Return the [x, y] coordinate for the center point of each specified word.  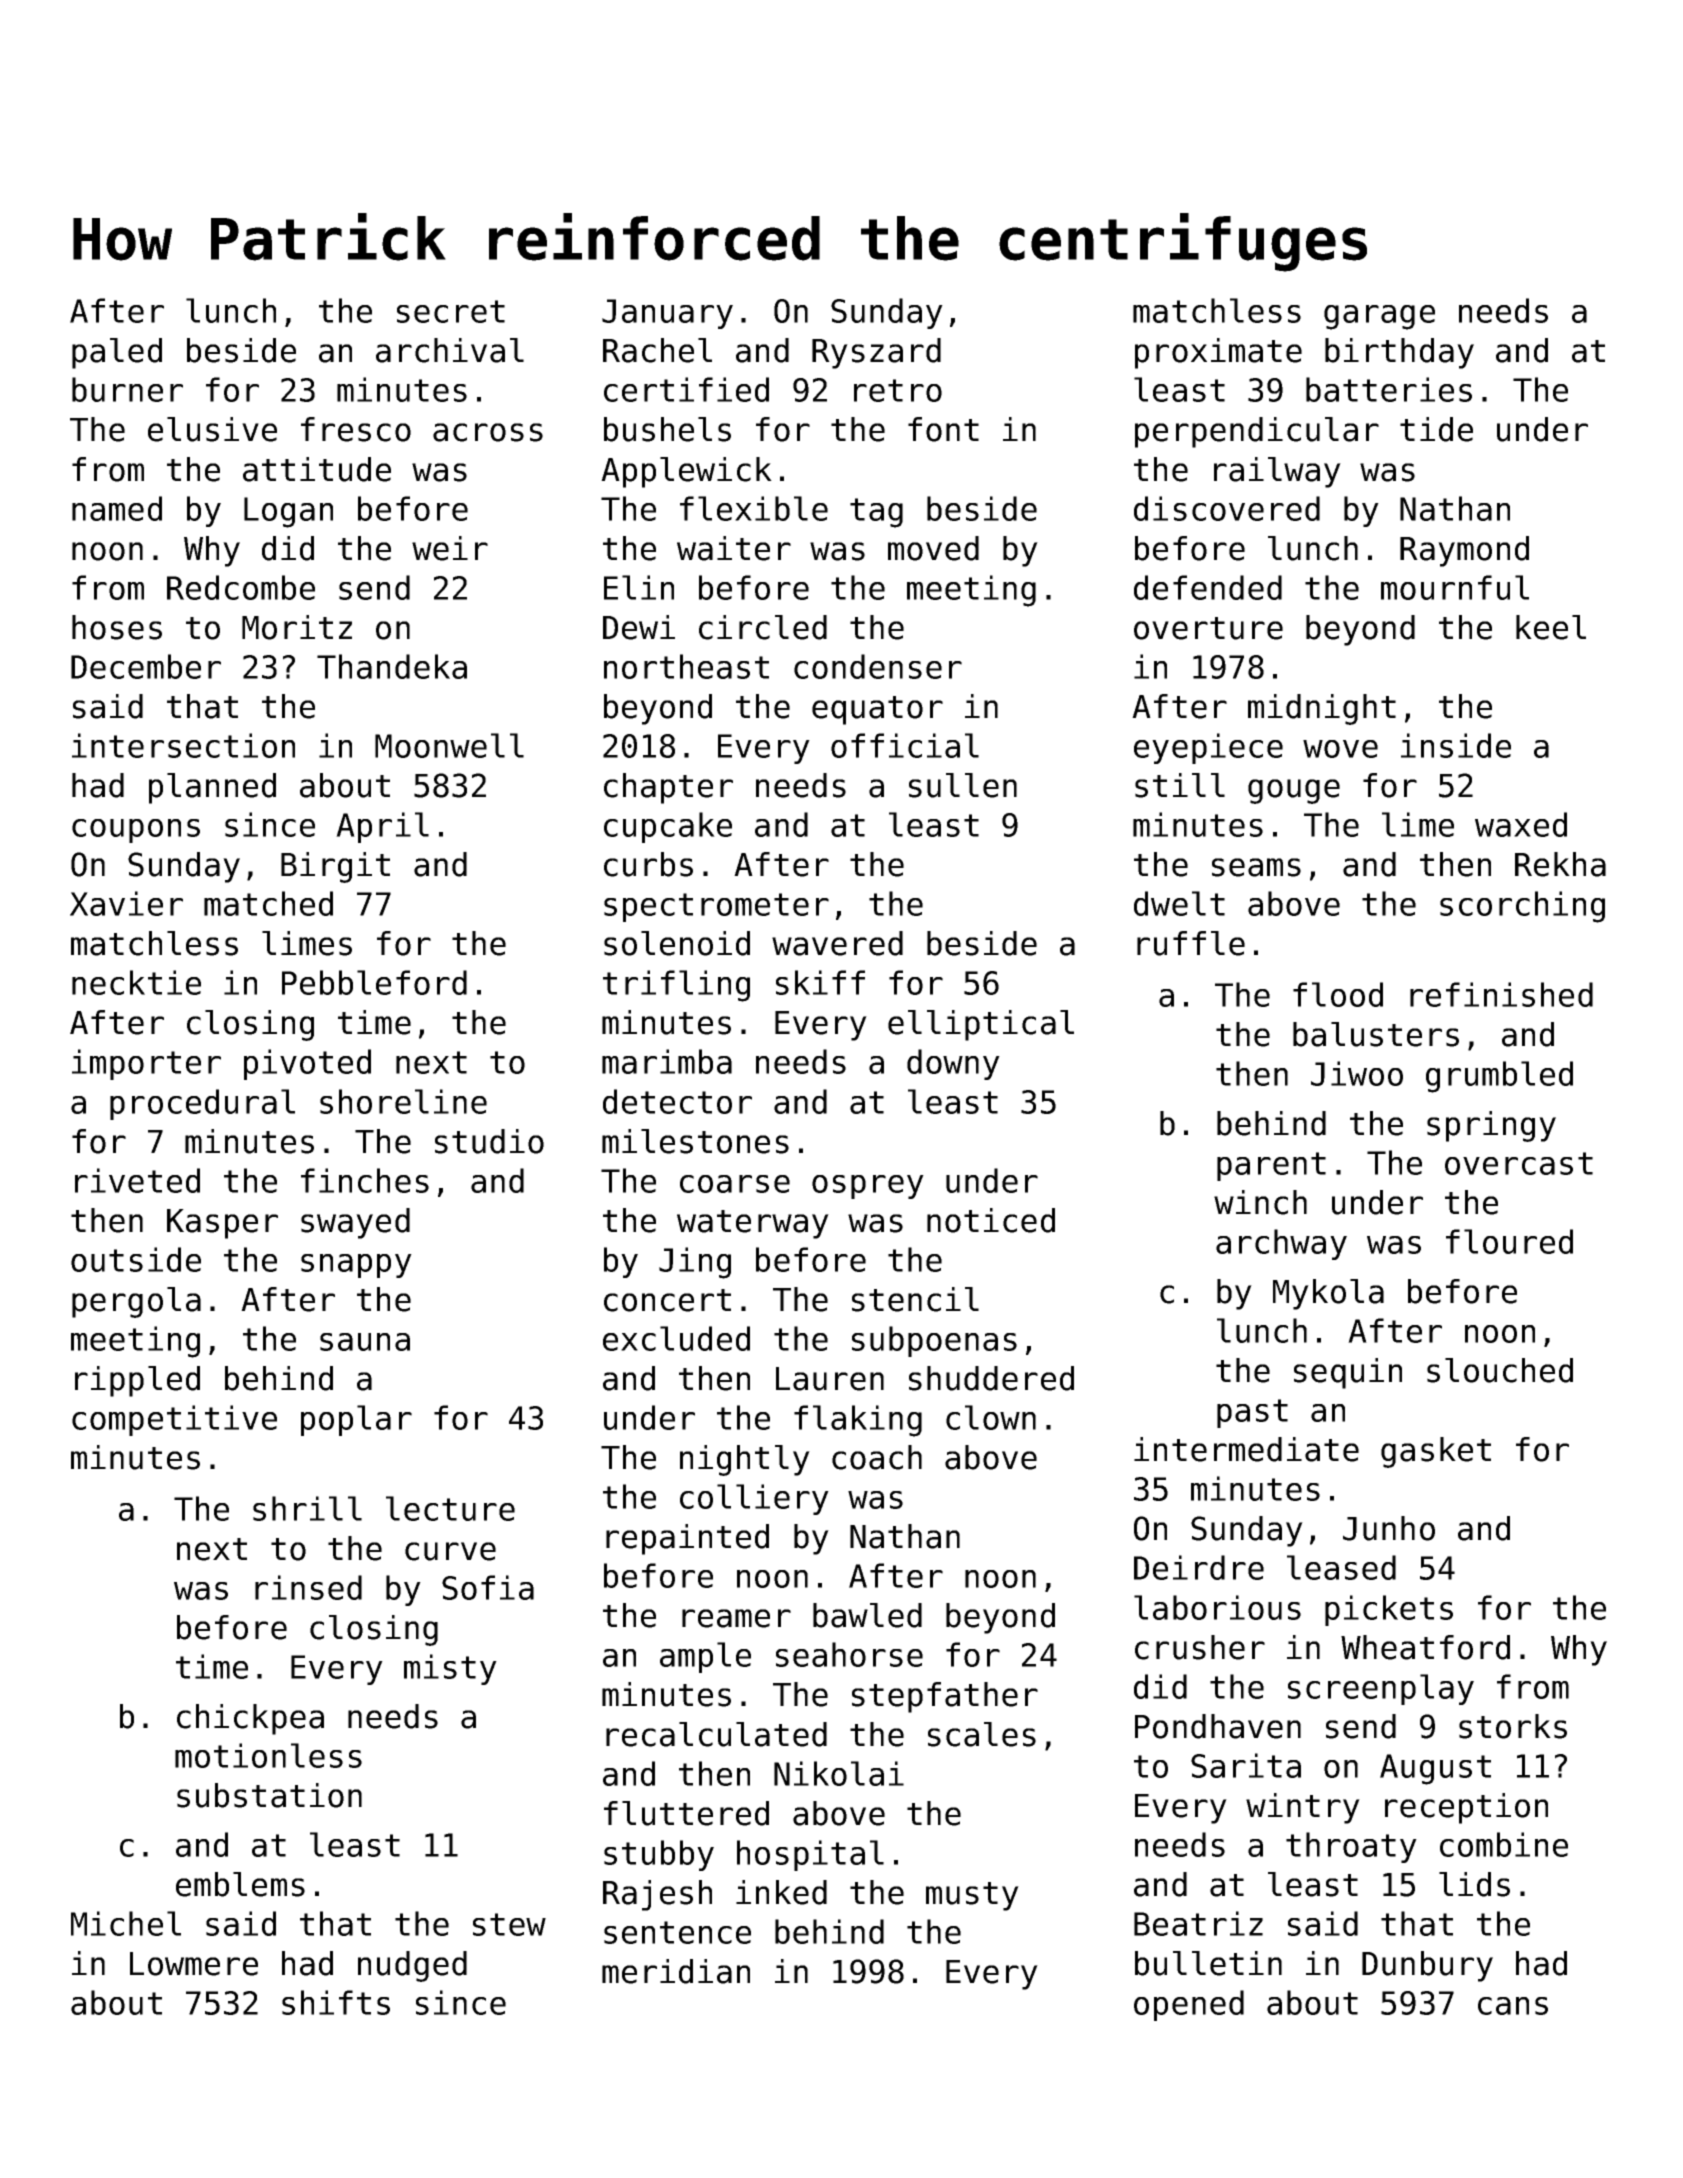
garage [1379, 317]
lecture [450, 1508]
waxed [1521, 824]
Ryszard [876, 353]
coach [877, 1457]
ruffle [1191, 943]
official [905, 745]
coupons [136, 831]
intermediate [1246, 1449]
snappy [356, 1266]
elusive [212, 429]
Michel [126, 1923]
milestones [695, 1141]
